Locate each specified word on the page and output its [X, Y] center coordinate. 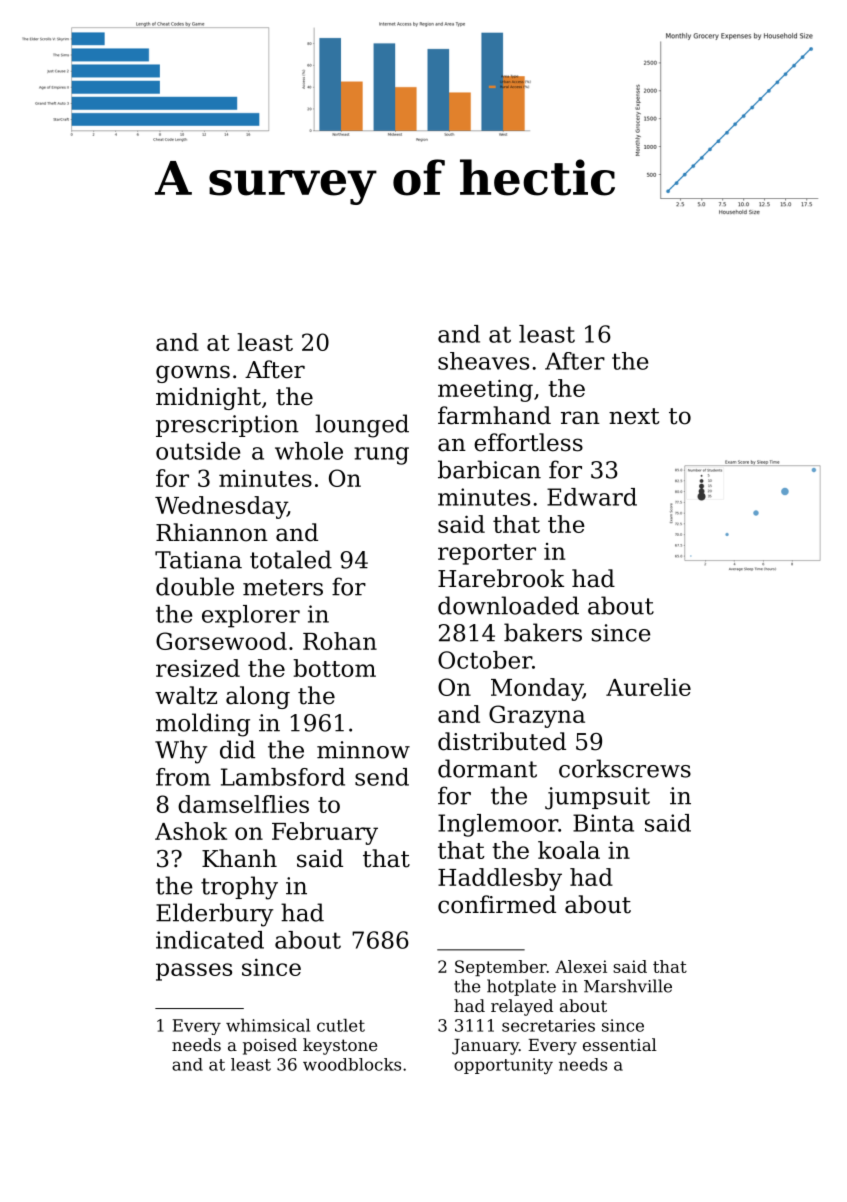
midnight [208, 398]
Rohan [340, 641]
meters [283, 587]
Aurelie [648, 687]
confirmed [497, 904]
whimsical [268, 1025]
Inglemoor [498, 825]
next [634, 416]
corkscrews [625, 768]
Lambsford [283, 777]
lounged [362, 426]
